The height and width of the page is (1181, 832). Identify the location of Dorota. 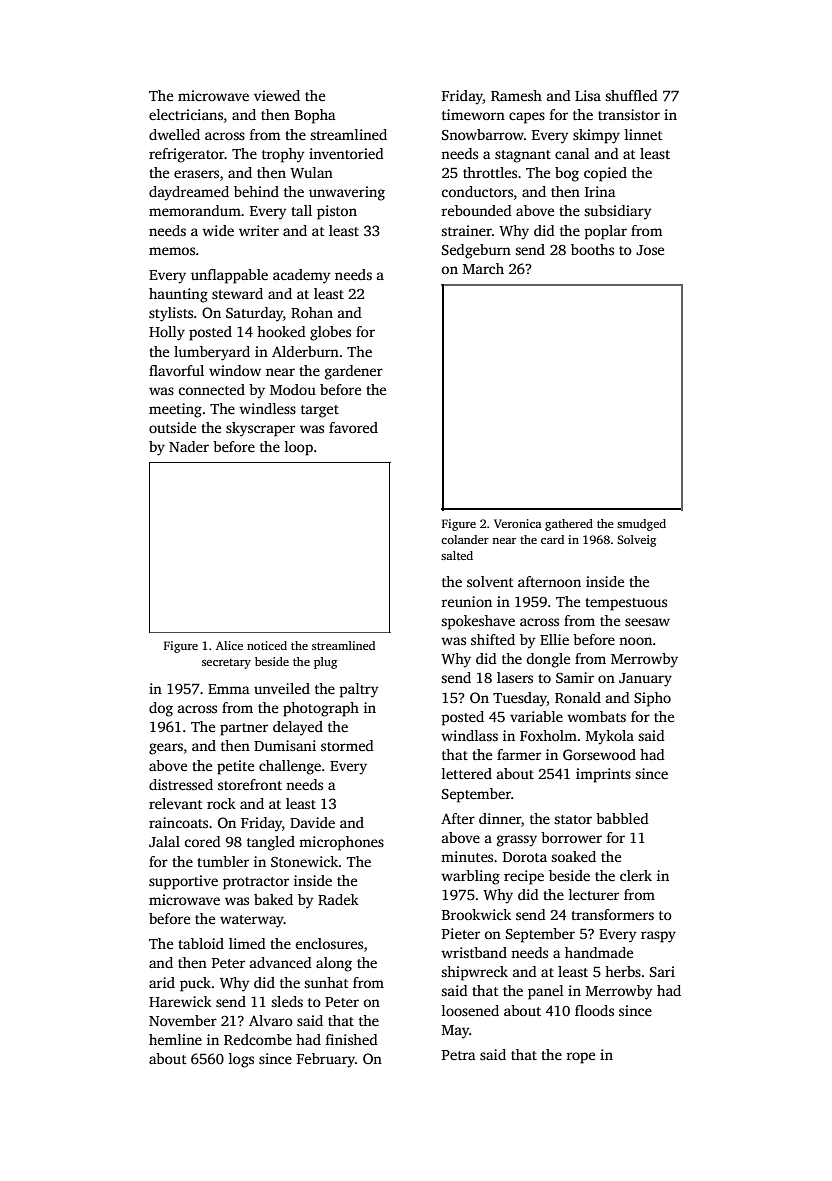
(525, 857).
